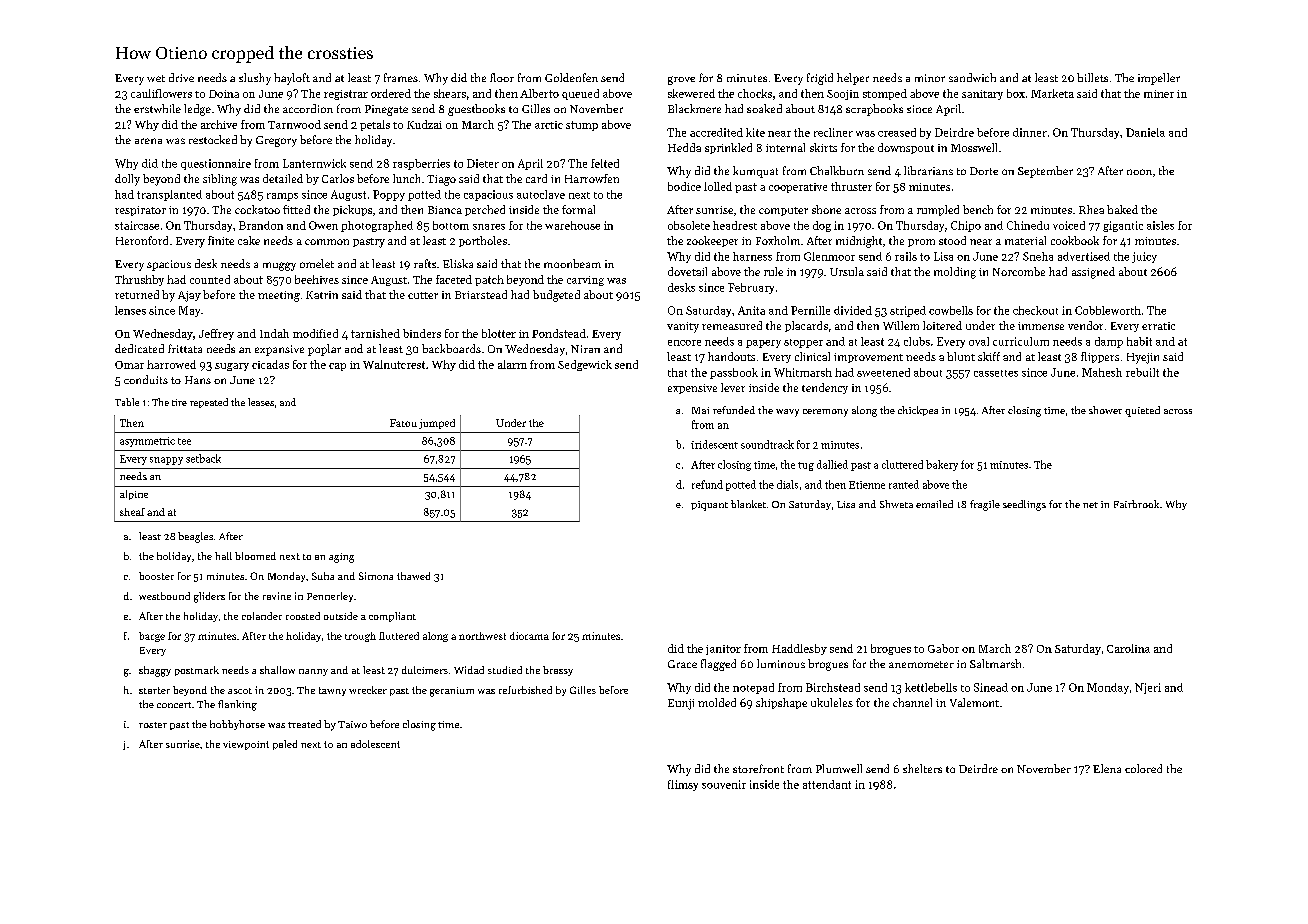 This screenshot has height=924, width=1308. What do you see at coordinates (764, 108) in the screenshot?
I see `soaked` at bounding box center [764, 108].
